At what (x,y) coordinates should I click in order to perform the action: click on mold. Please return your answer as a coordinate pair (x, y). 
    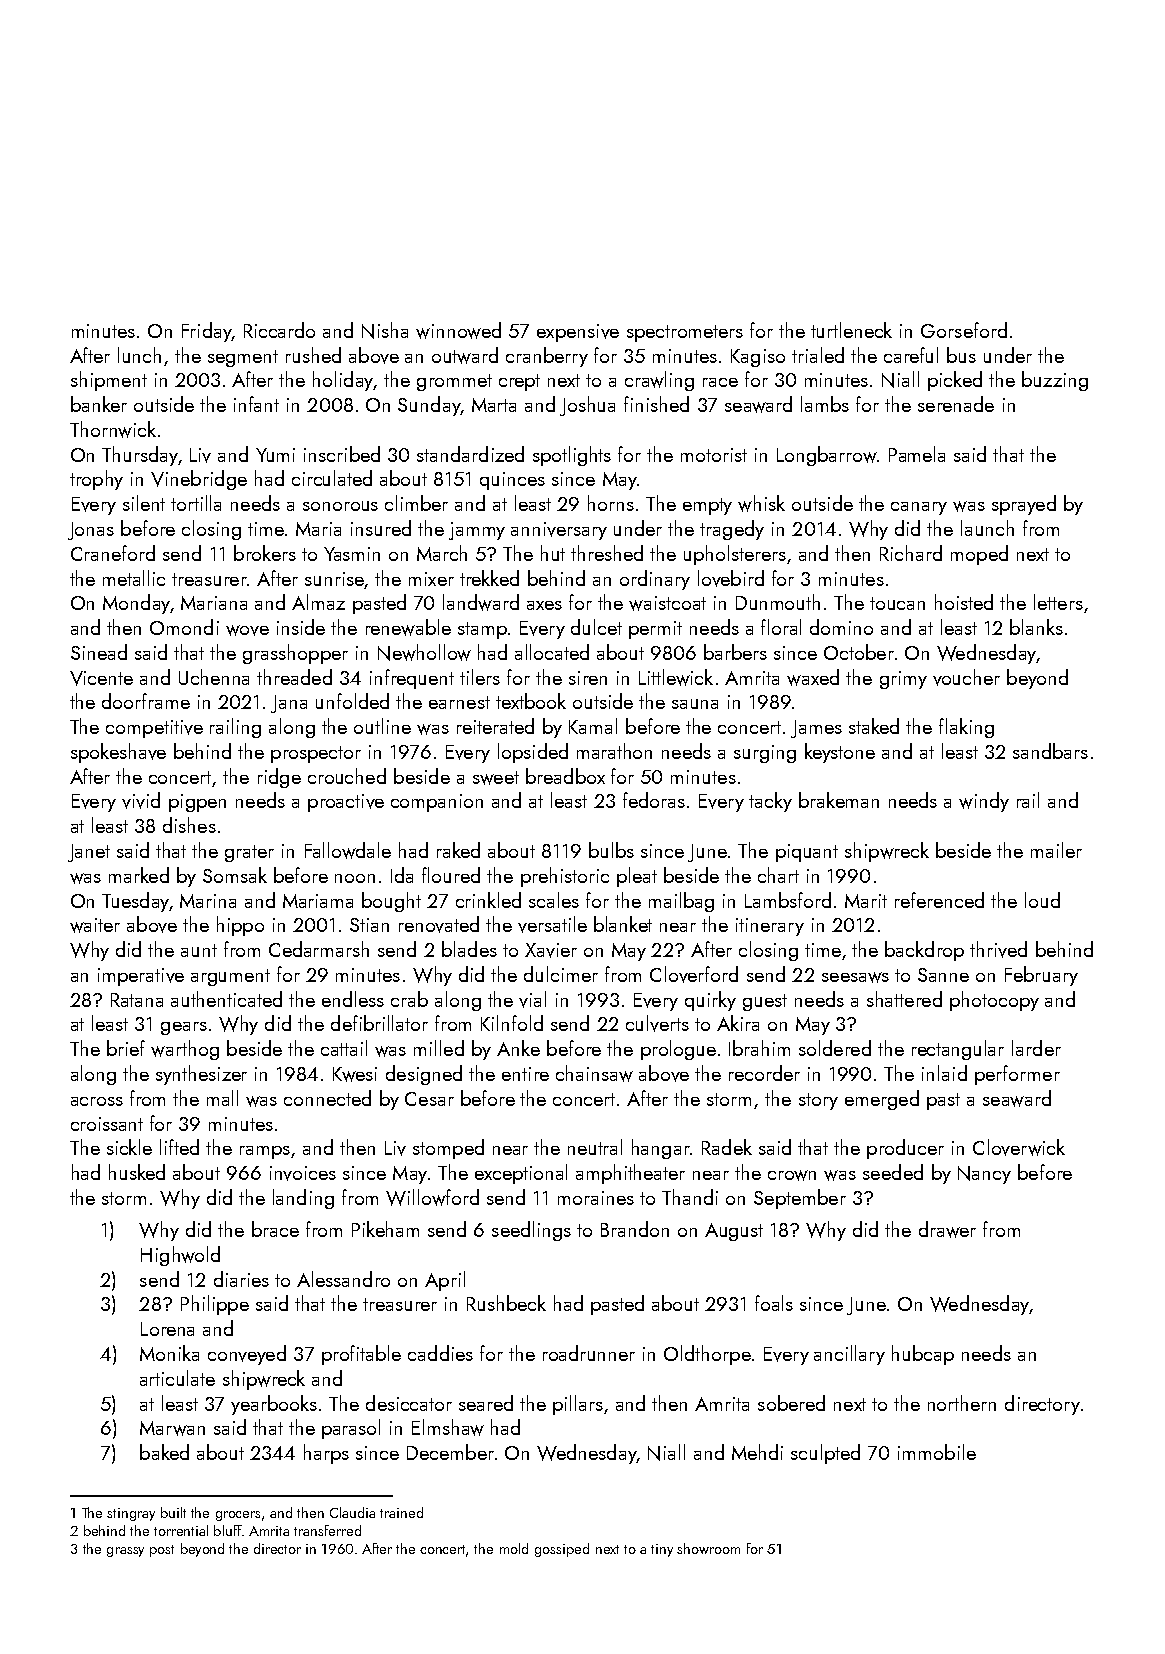
    Looking at the image, I should click on (514, 1548).
